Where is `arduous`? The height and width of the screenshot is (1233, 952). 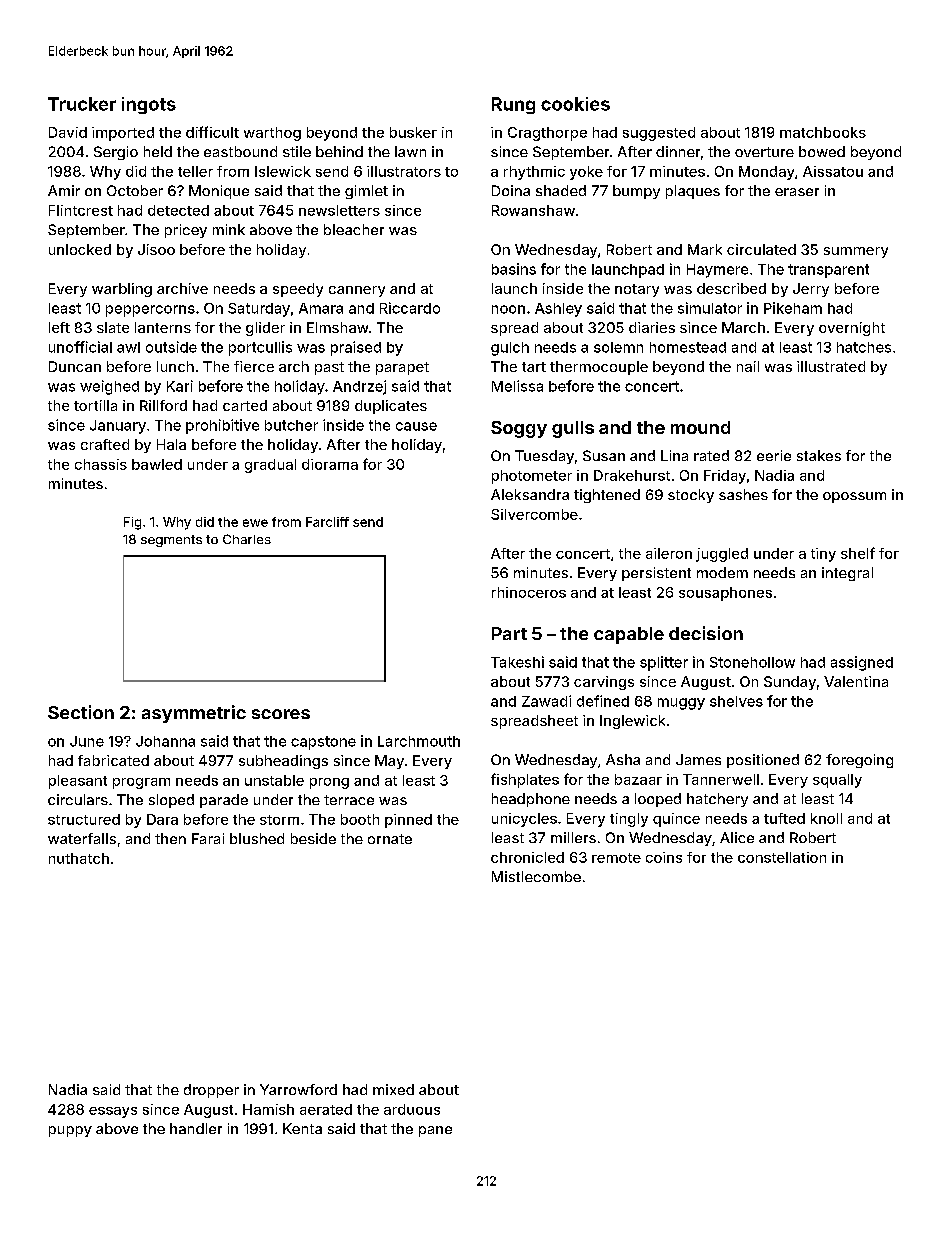
arduous is located at coordinates (412, 1109).
